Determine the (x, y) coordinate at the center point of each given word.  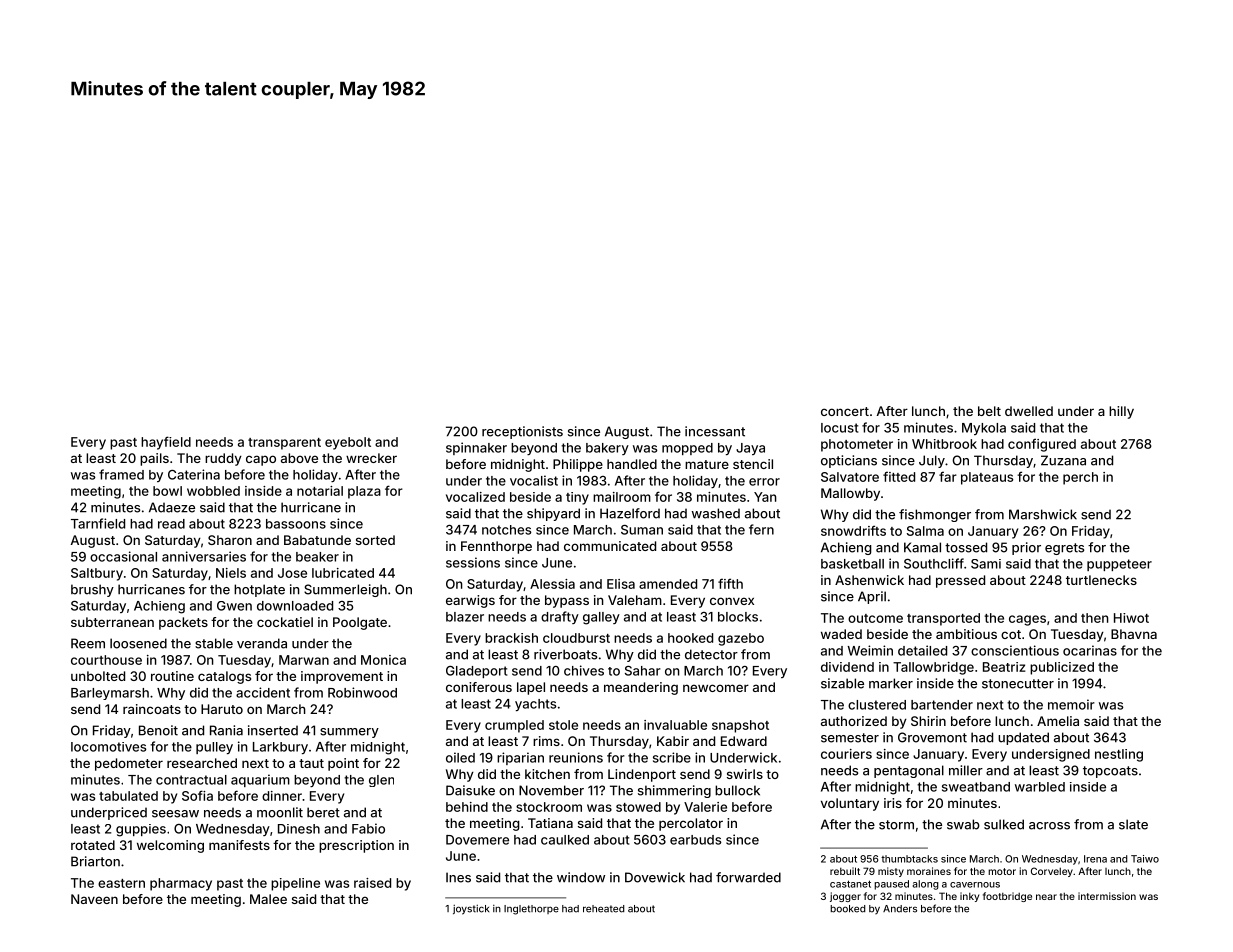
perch (1080, 478)
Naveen (94, 899)
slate (1133, 824)
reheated (604, 909)
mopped (687, 449)
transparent (284, 444)
